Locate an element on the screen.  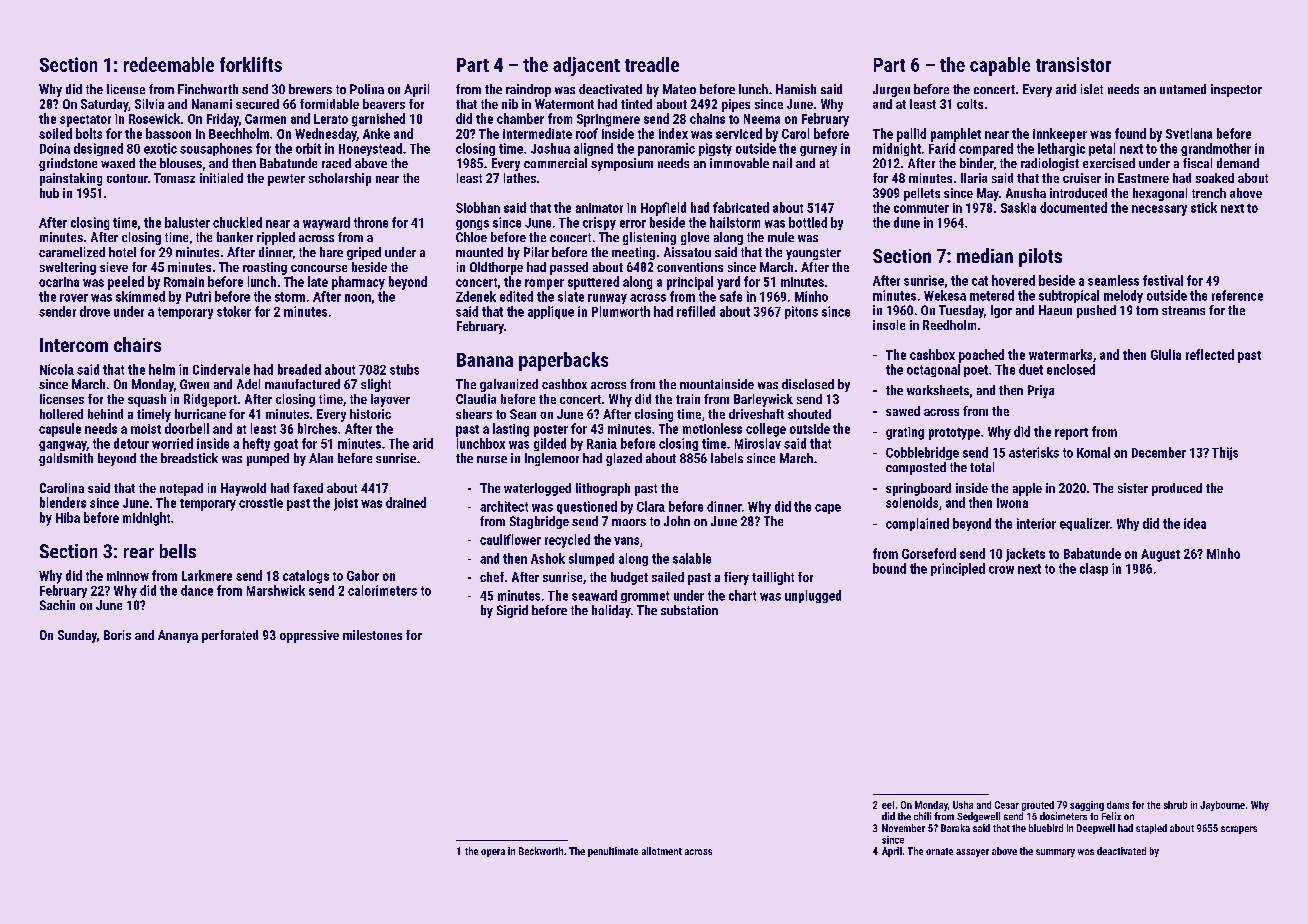
passed is located at coordinates (569, 268).
